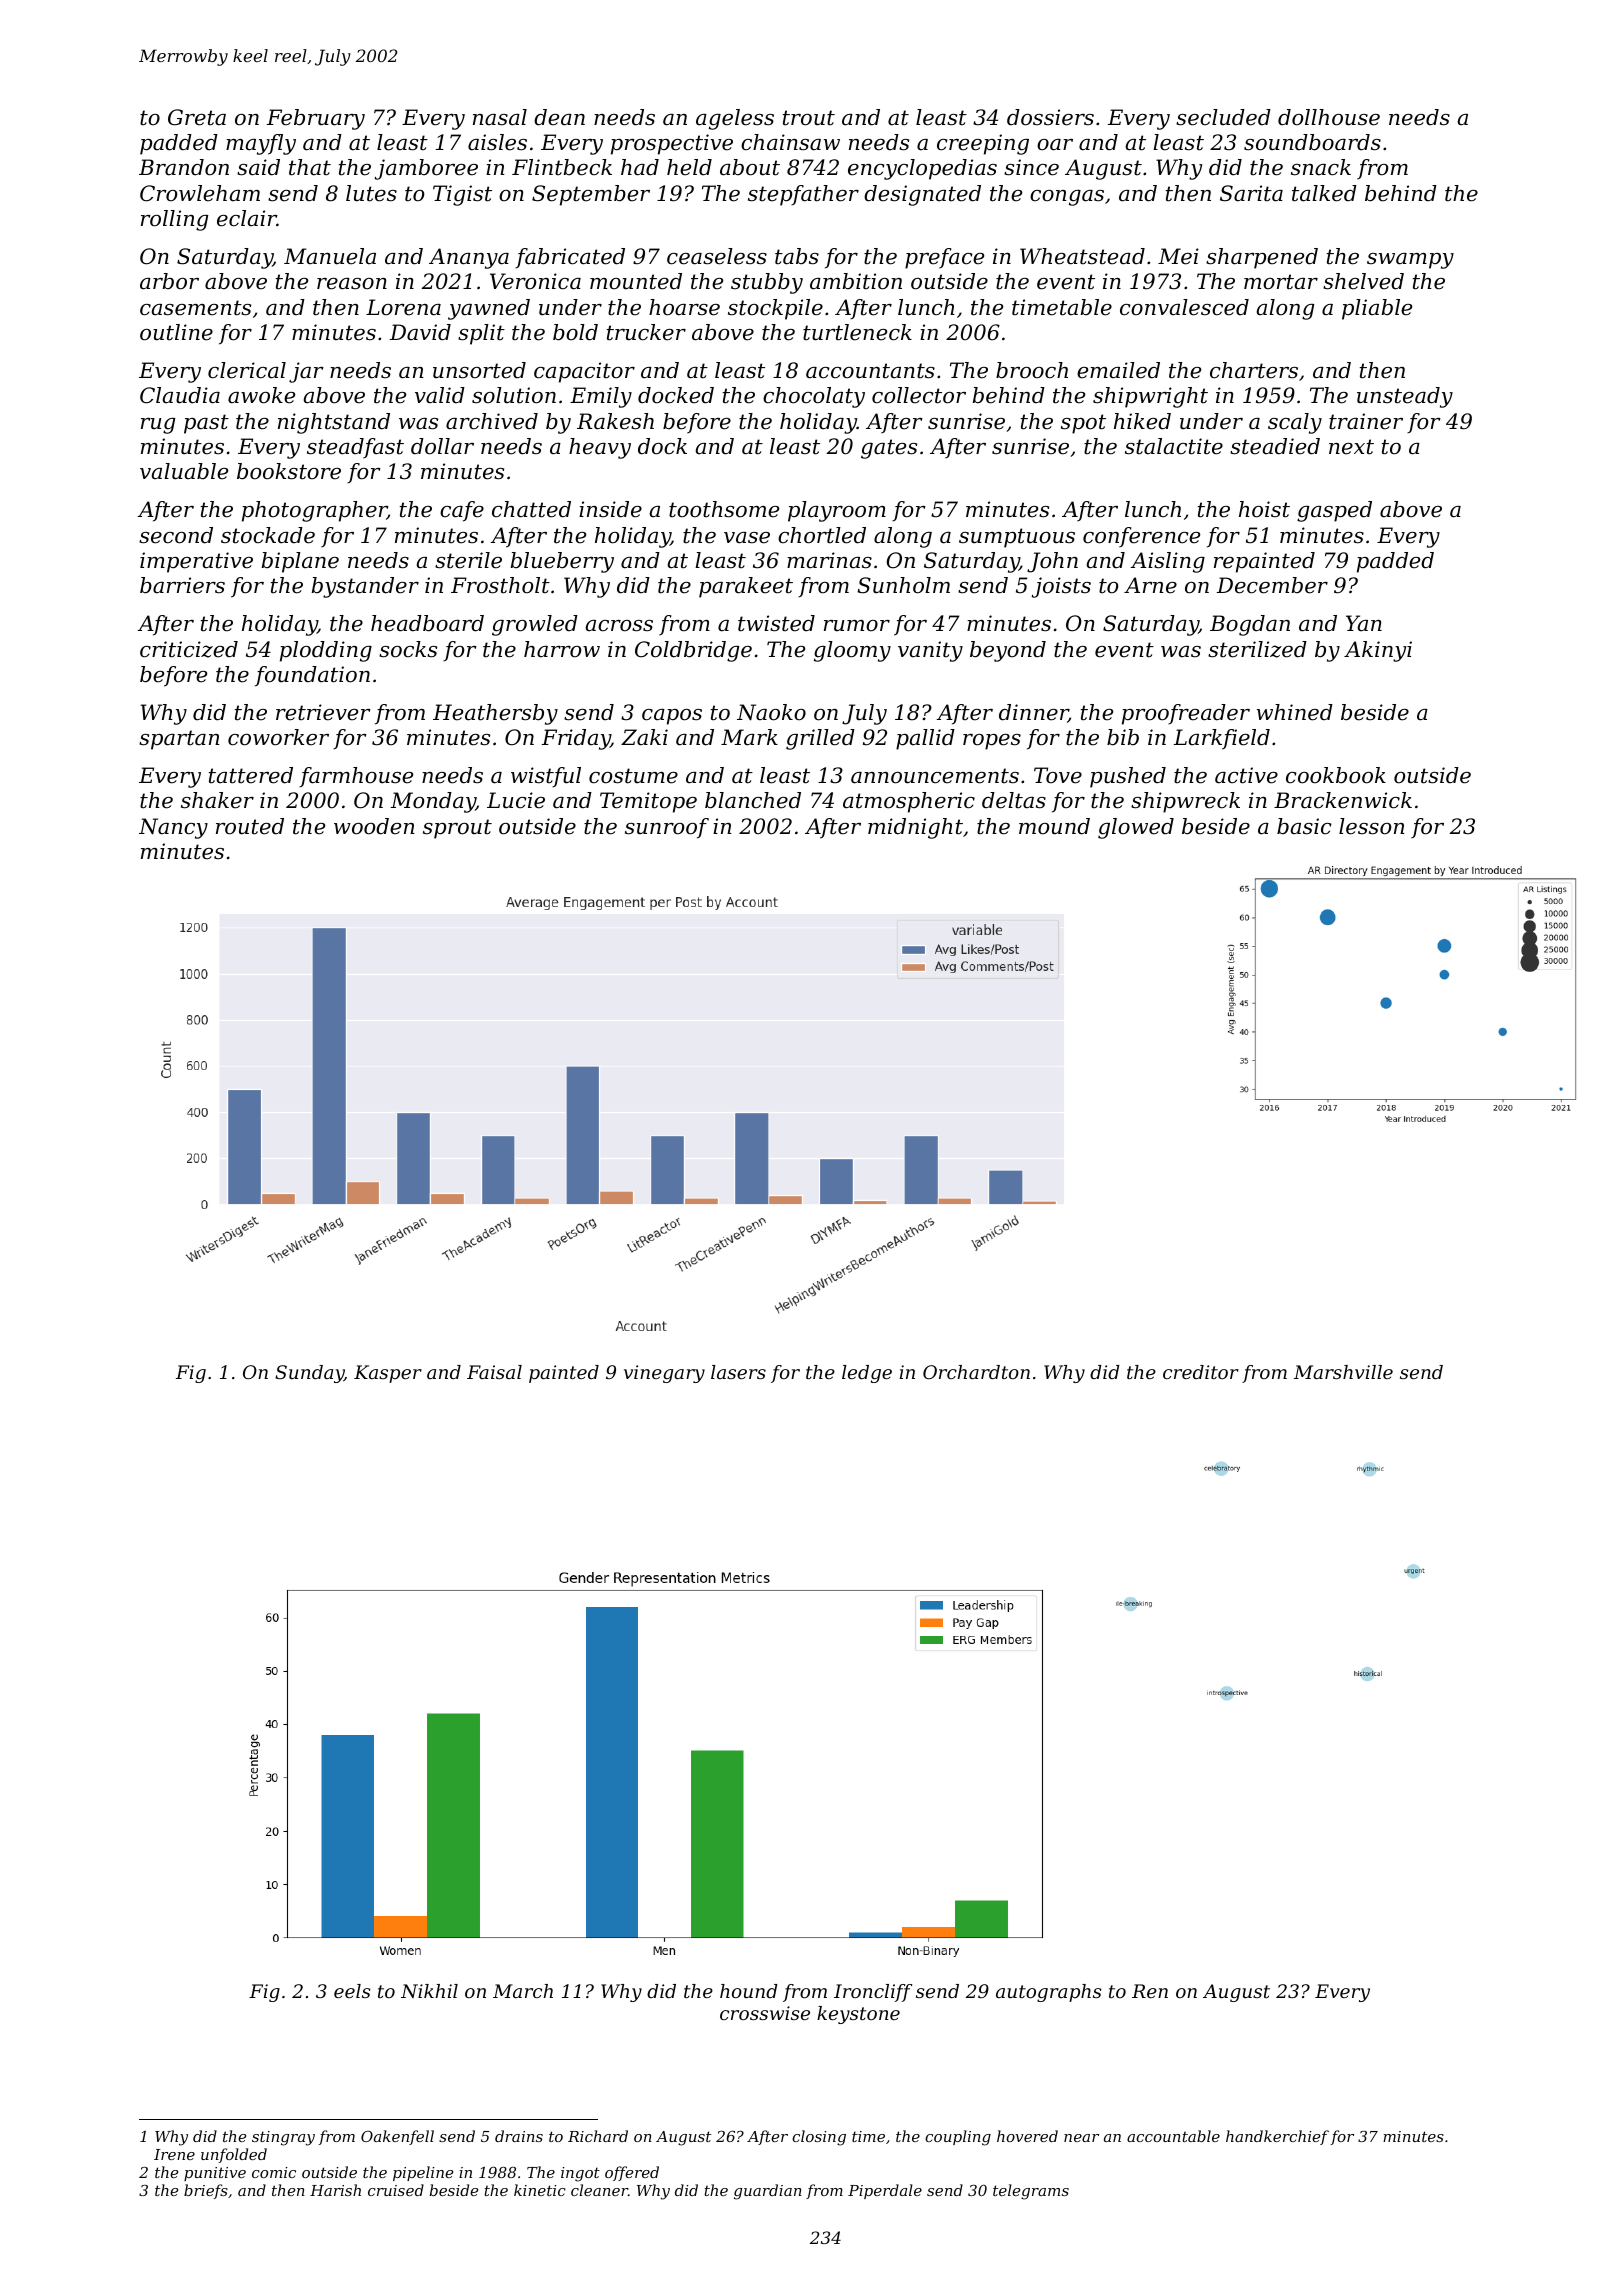 The width and height of the page is (1620, 2292). I want to click on Coldbridge, so click(693, 651).
